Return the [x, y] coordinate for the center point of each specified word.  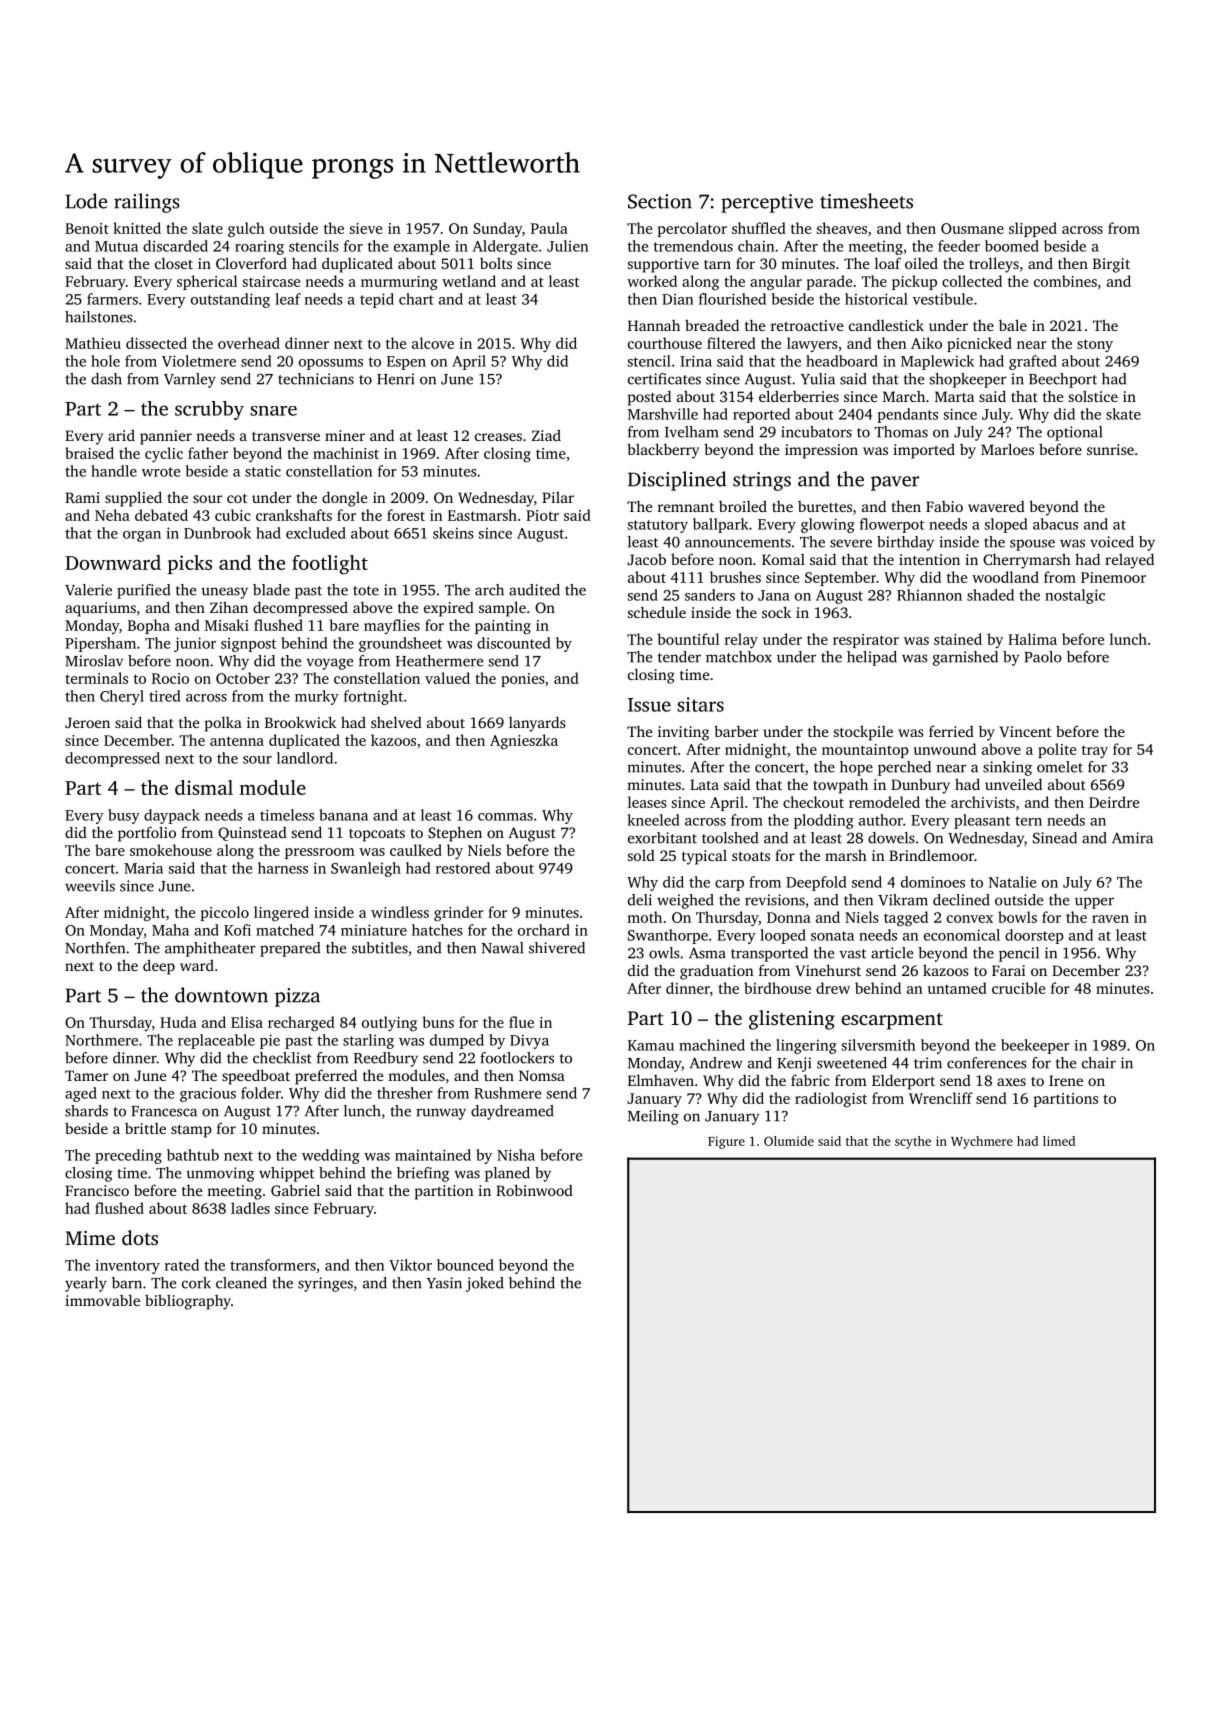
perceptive [767, 203]
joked [485, 1284]
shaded [990, 595]
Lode [86, 201]
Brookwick [300, 722]
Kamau [651, 1045]
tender [679, 657]
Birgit [1111, 265]
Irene [1066, 1080]
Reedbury [386, 1059]
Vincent [1025, 732]
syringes [325, 1284]
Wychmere [982, 1142]
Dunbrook [217, 533]
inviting [683, 733]
